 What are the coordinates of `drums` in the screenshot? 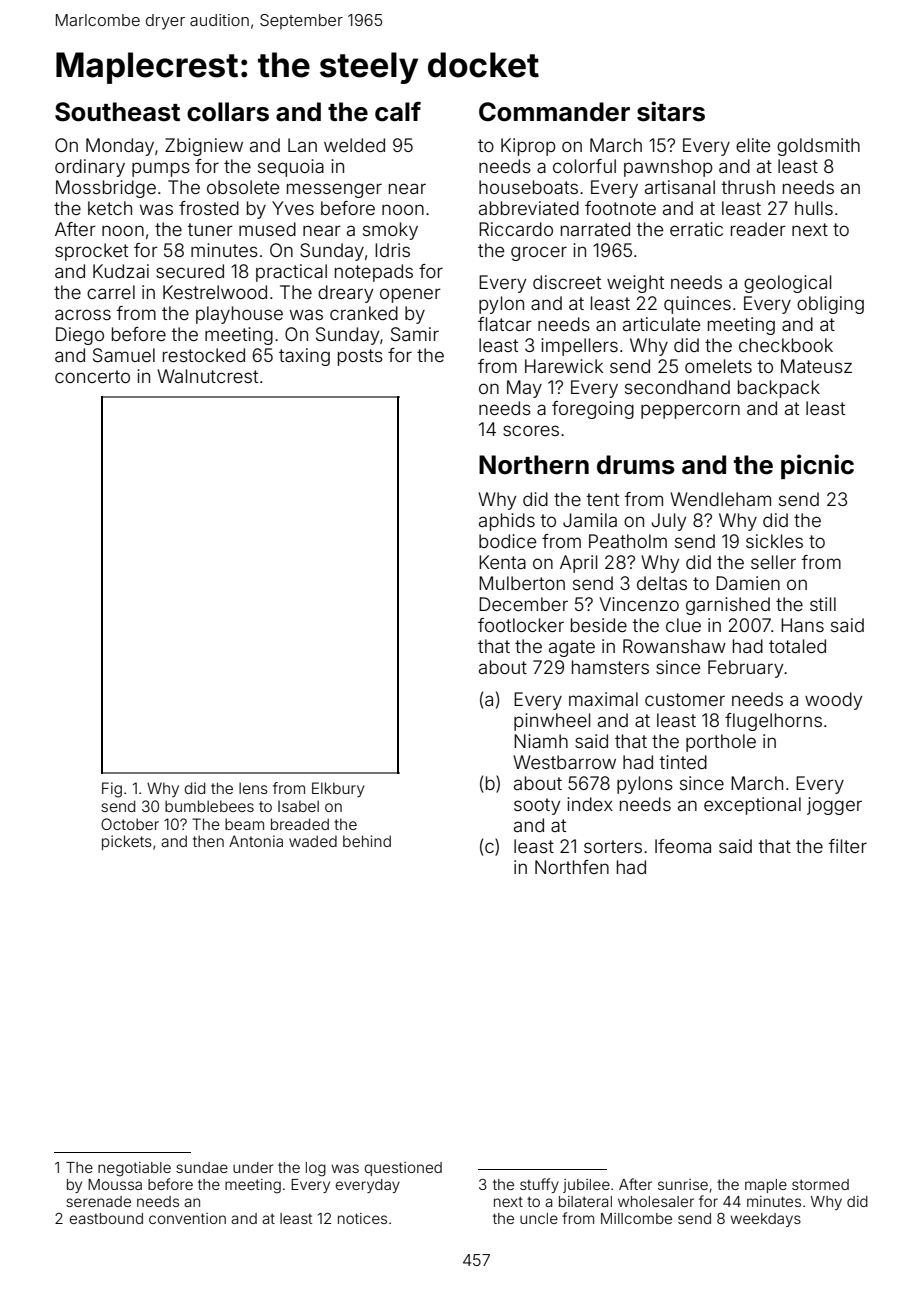 It's located at (636, 465).
